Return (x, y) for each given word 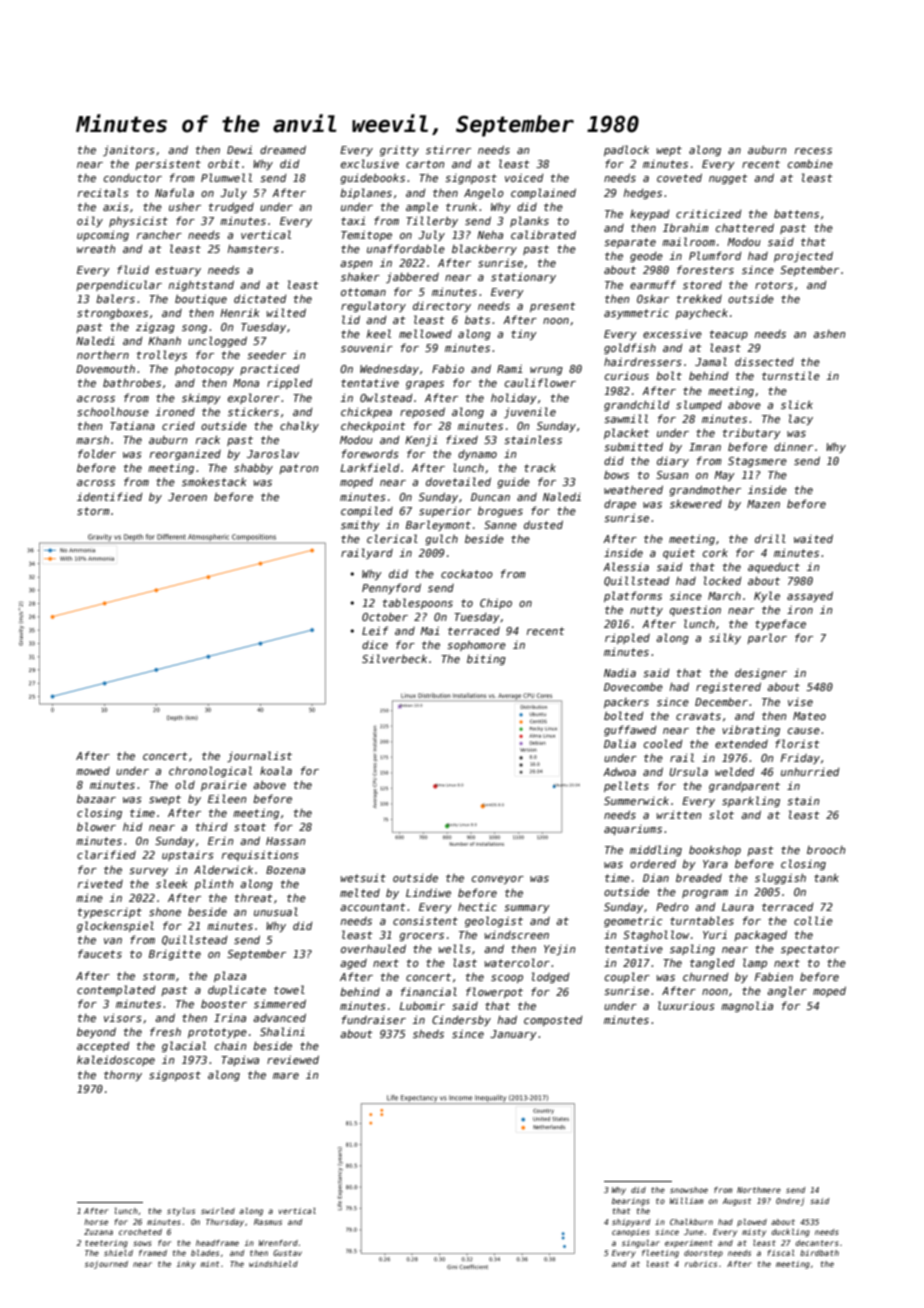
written (679, 814)
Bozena (285, 870)
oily (90, 221)
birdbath (819, 1253)
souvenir (367, 348)
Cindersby (461, 1020)
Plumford (715, 255)
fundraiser (374, 1019)
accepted (103, 1047)
